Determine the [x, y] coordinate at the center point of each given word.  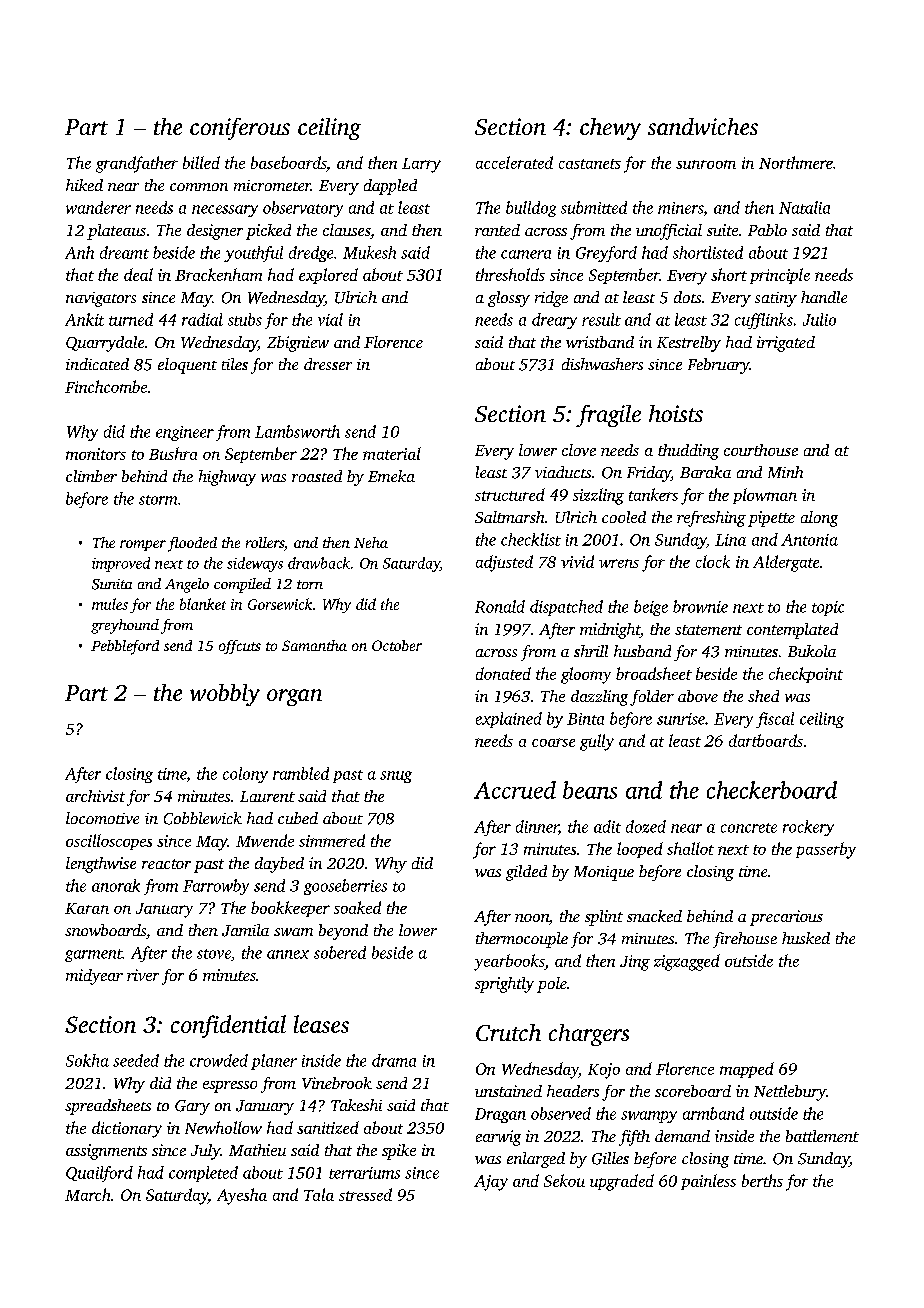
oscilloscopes [109, 842]
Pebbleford [125, 647]
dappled [390, 187]
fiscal [775, 720]
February [719, 366]
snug [396, 777]
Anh [79, 252]
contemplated [792, 631]
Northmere [796, 162]
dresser [328, 364]
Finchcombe [106, 386]
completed [203, 1174]
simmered [332, 840]
